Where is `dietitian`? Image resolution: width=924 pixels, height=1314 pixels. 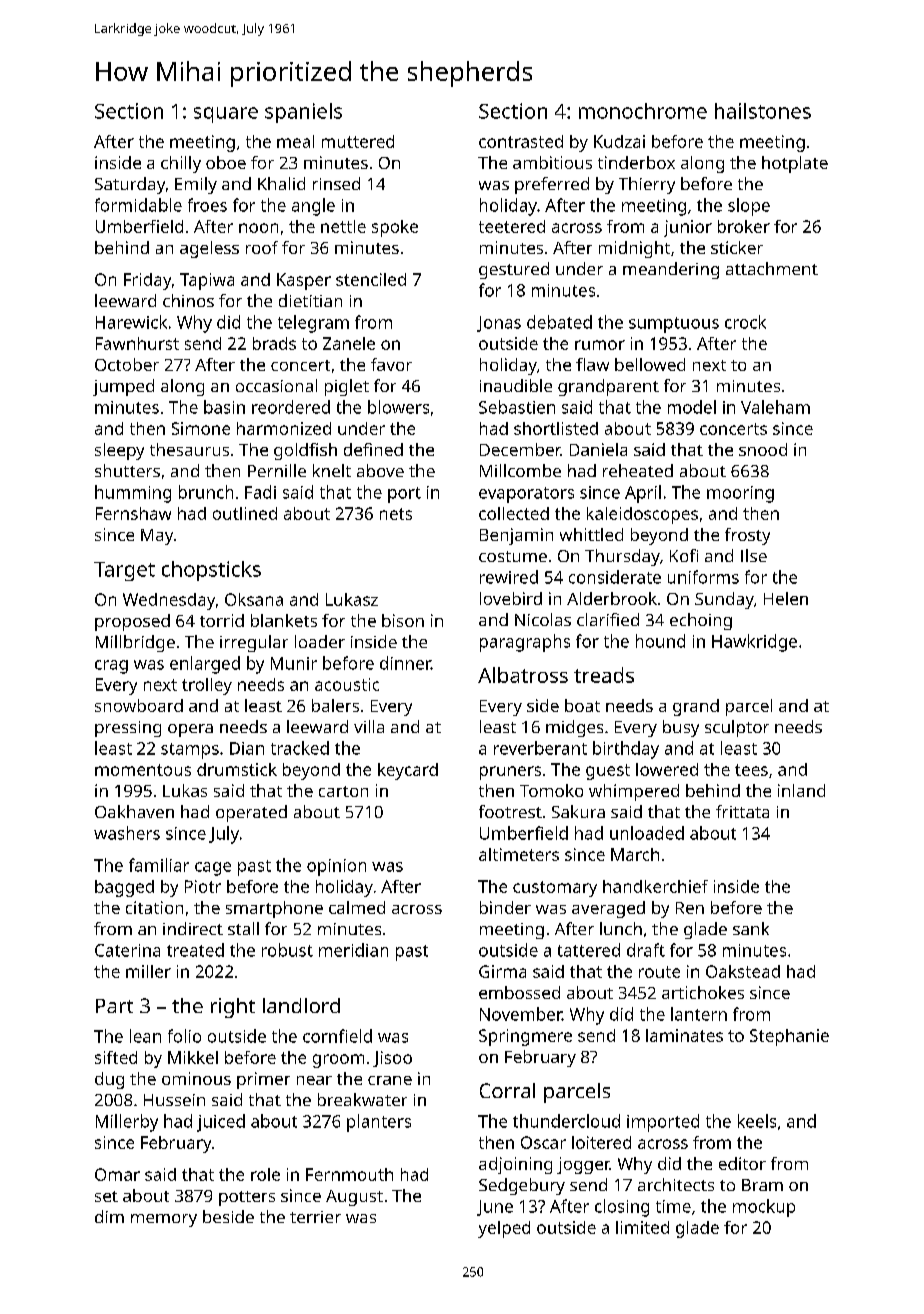 dietitian is located at coordinates (310, 300).
